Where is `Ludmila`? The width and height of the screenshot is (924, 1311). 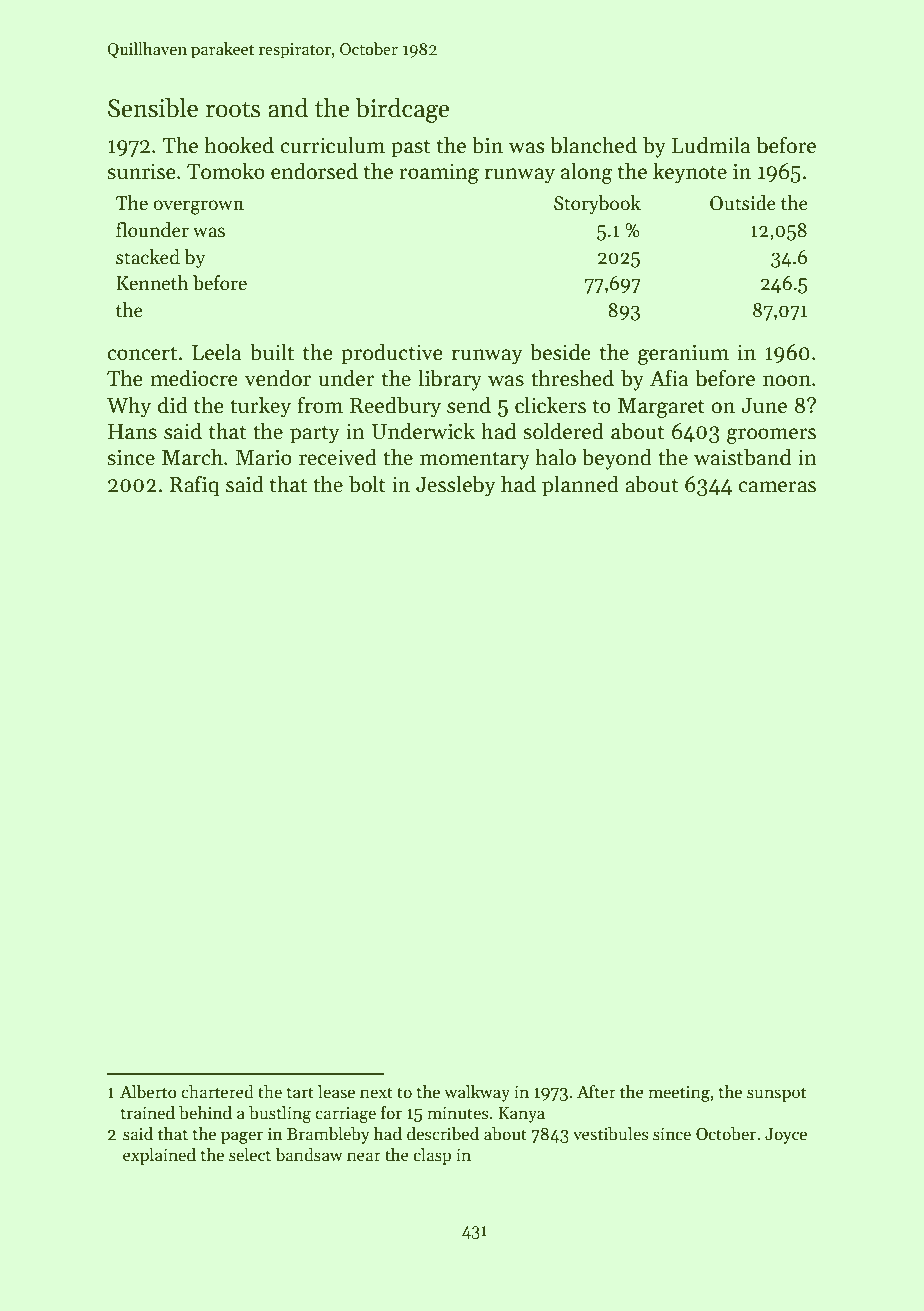
Ludmila is located at coordinates (711, 145).
